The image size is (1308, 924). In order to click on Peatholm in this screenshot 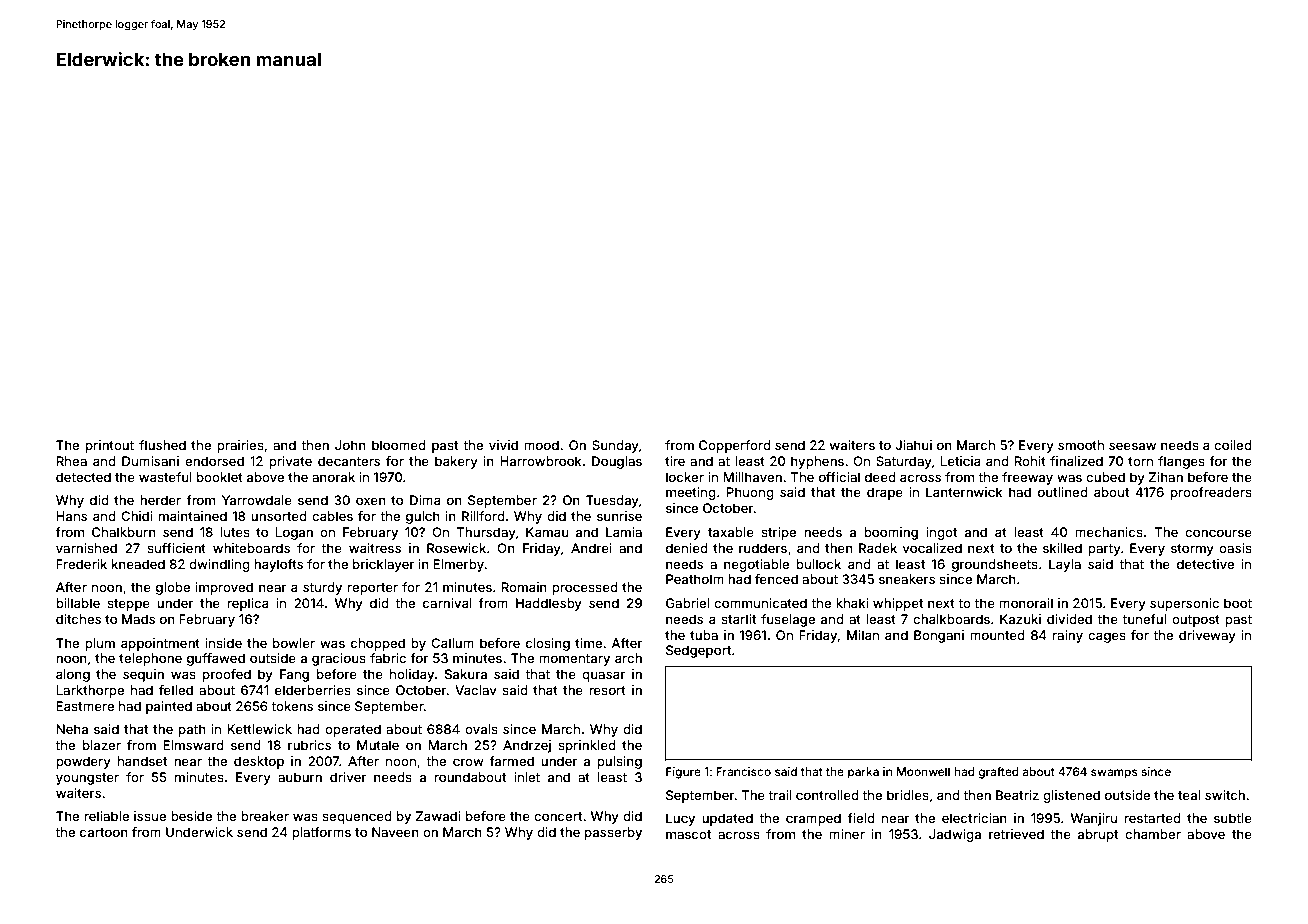, I will do `click(695, 579)`.
